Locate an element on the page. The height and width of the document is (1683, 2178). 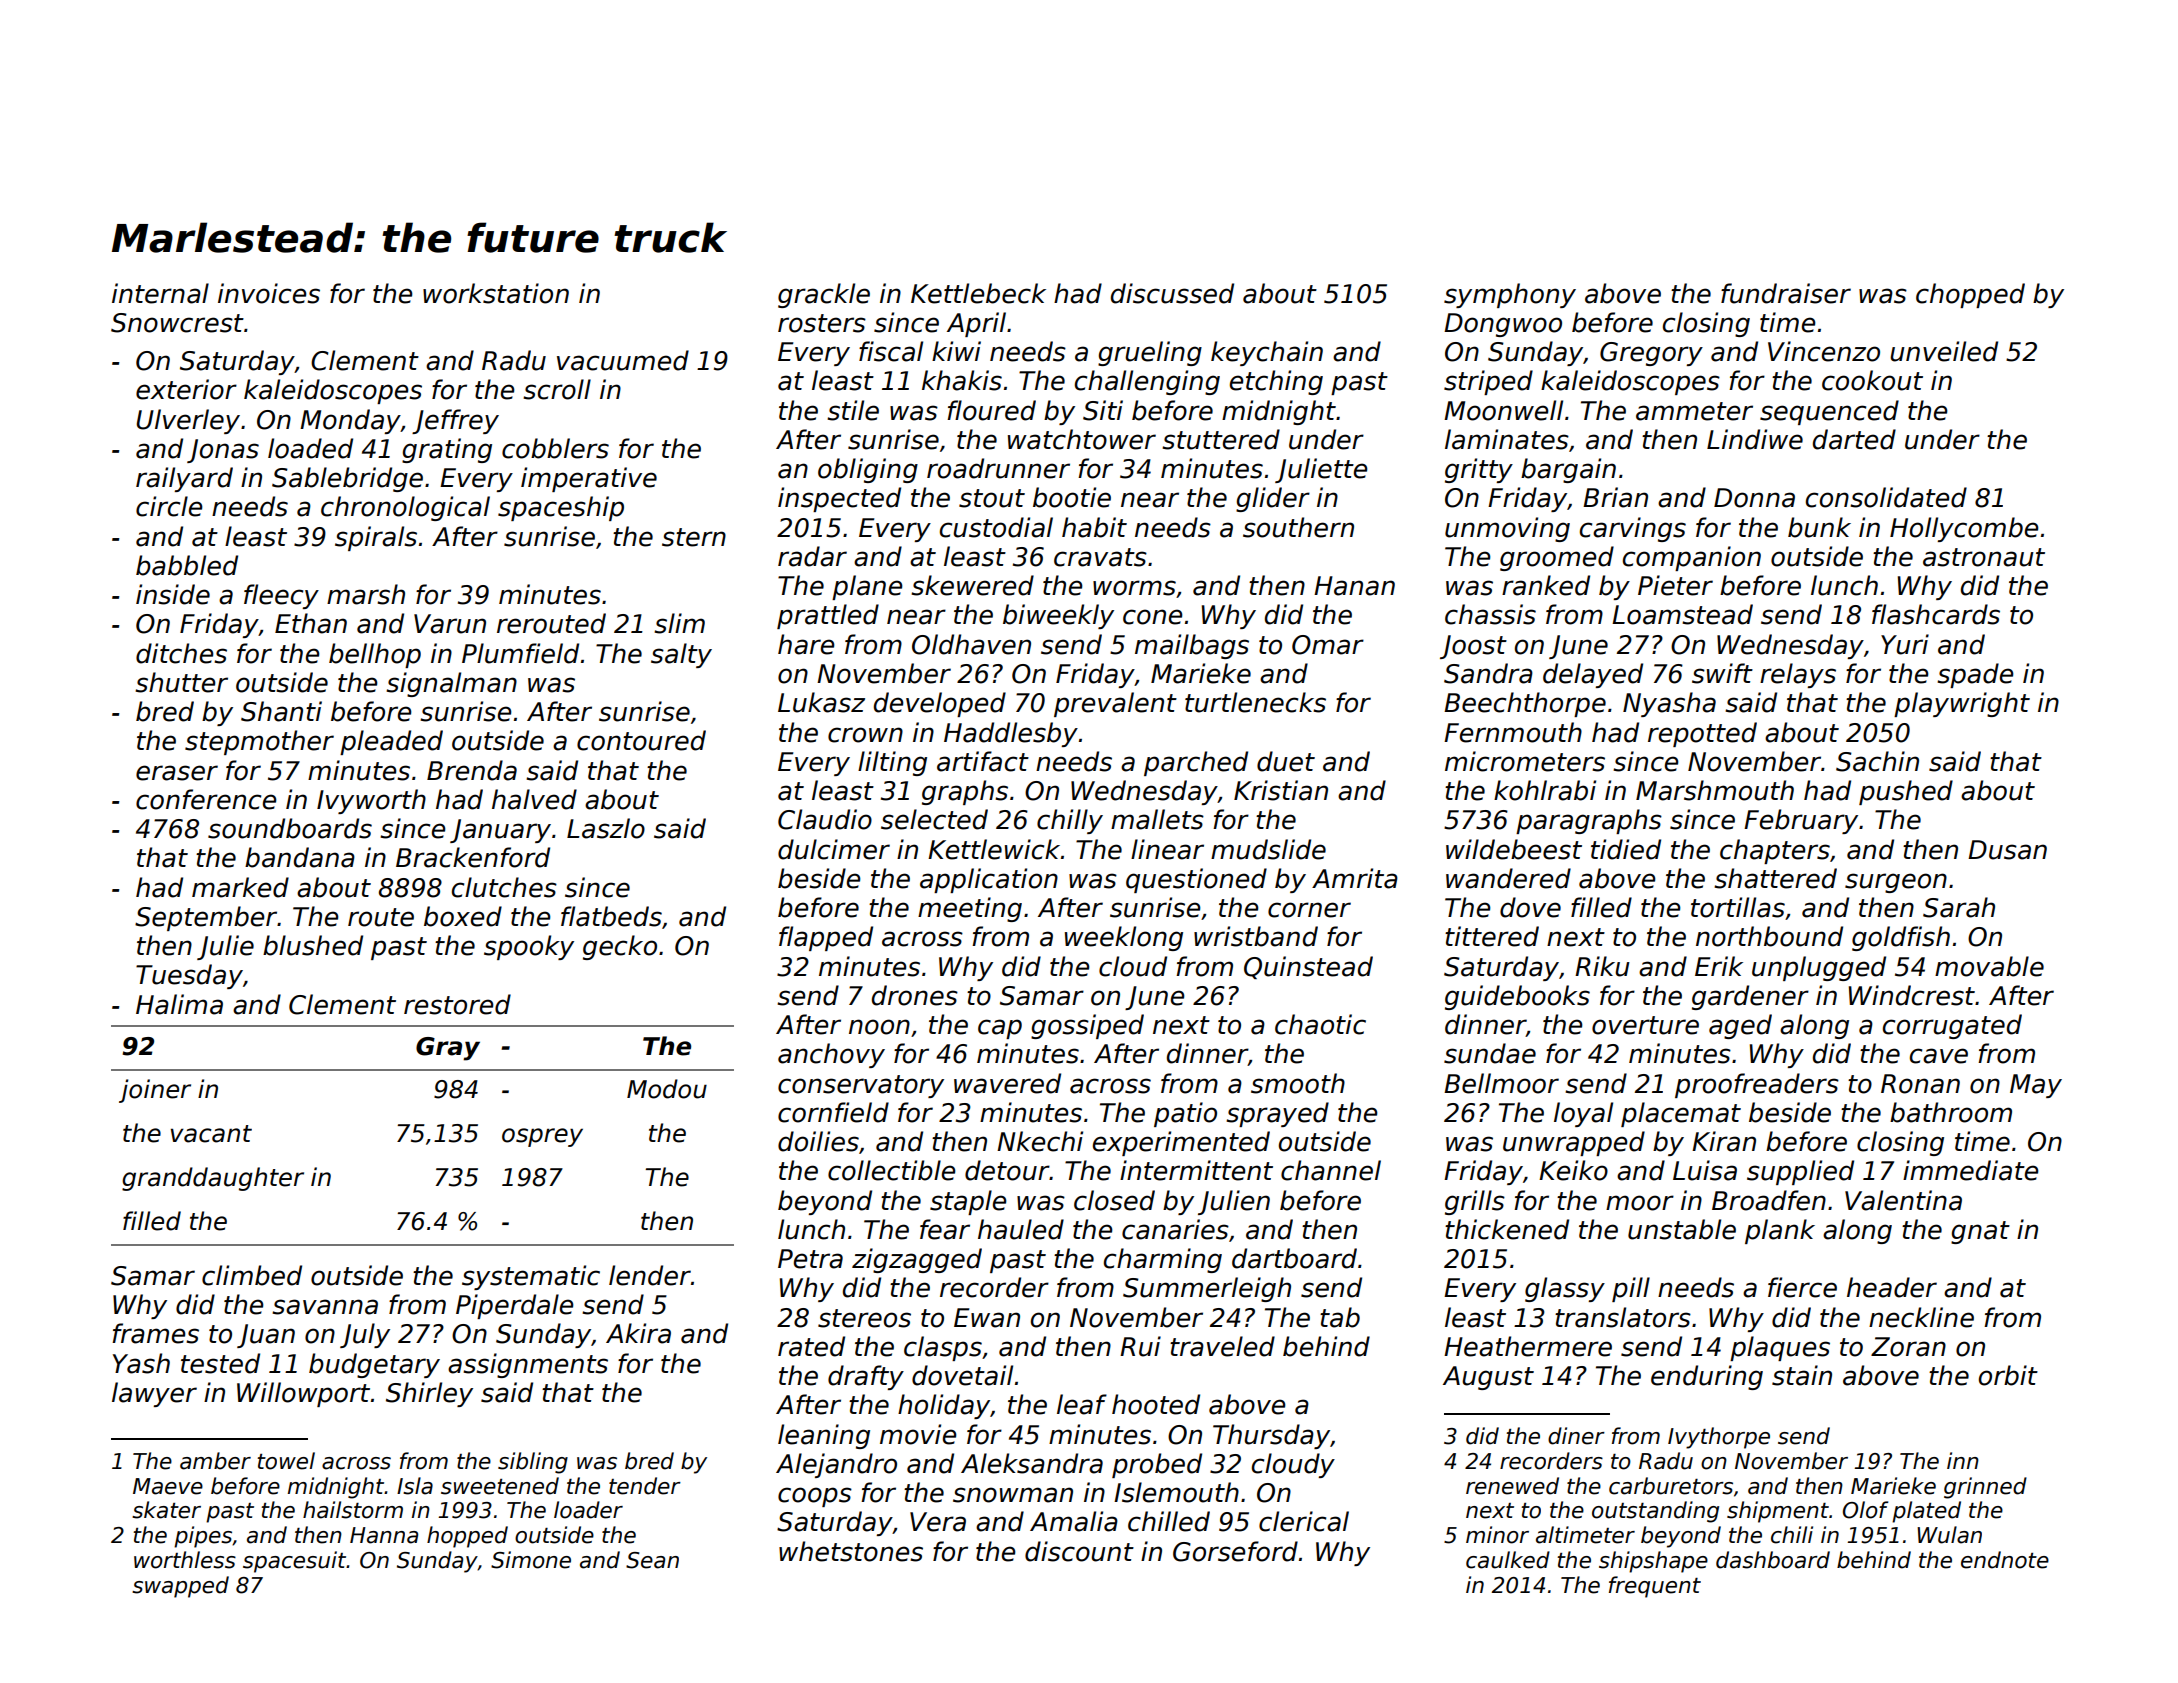
Valentina is located at coordinates (1903, 1200).
